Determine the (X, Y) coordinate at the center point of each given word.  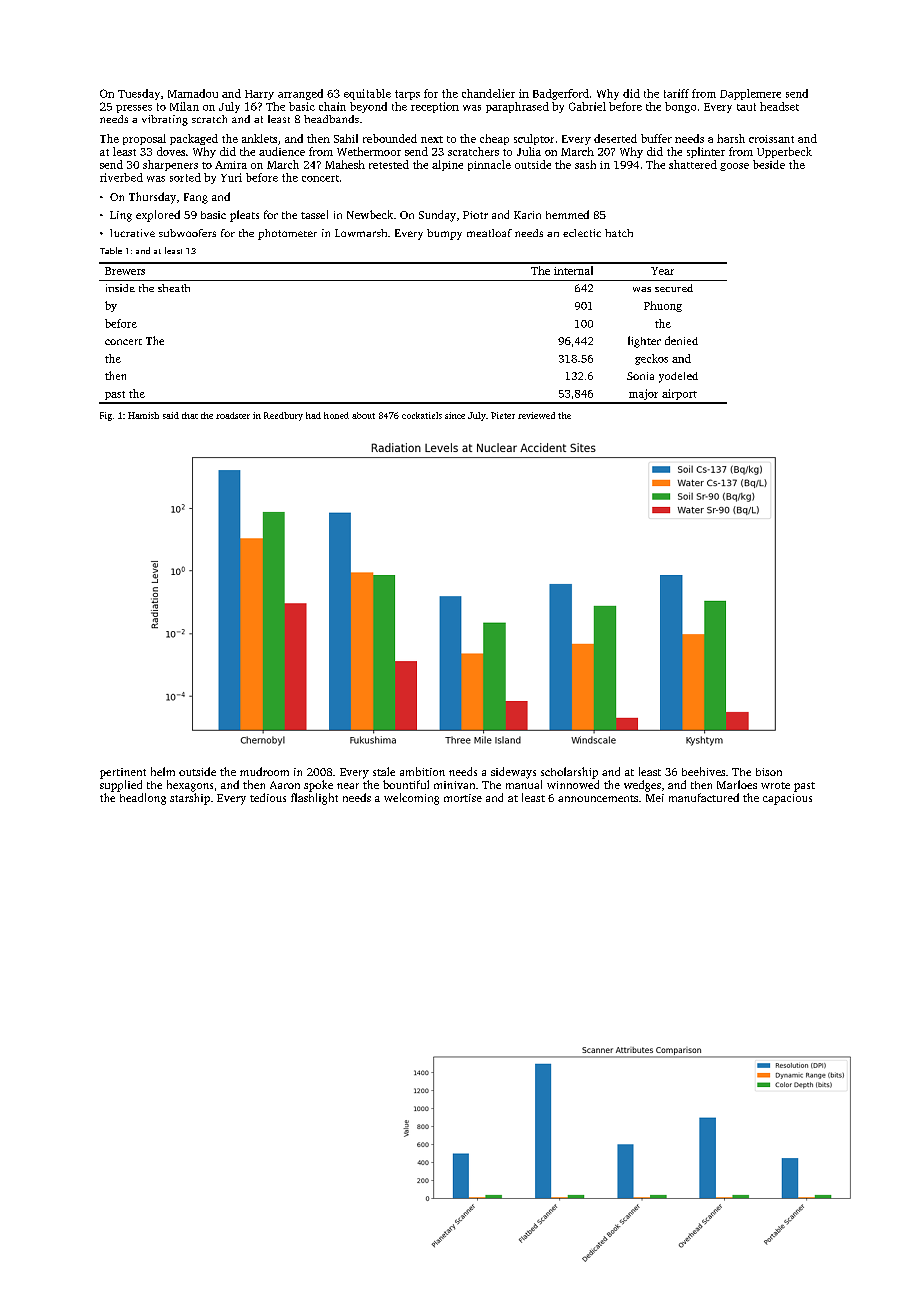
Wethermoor (369, 151)
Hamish (143, 415)
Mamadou (193, 93)
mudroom (264, 771)
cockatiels (422, 415)
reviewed (536, 415)
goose (734, 167)
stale (384, 771)
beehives (703, 771)
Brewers (125, 271)
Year (662, 271)
